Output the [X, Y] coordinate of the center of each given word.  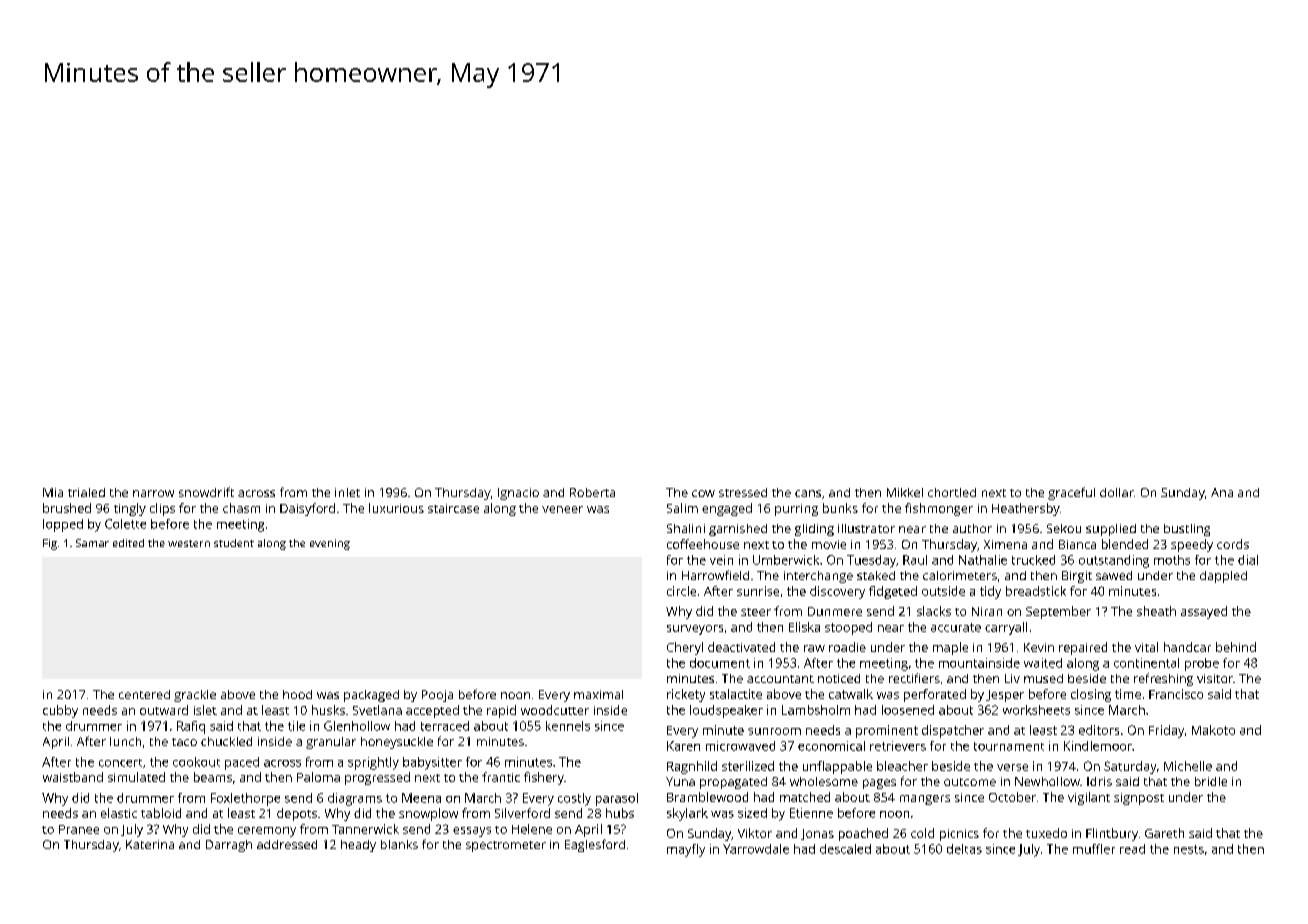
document [720, 663]
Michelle [1188, 766]
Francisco [1176, 694]
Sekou [1064, 528]
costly [574, 799]
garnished [738, 530]
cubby [60, 711]
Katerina [150, 844]
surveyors [695, 630]
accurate [956, 627]
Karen [683, 746]
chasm [241, 508]
